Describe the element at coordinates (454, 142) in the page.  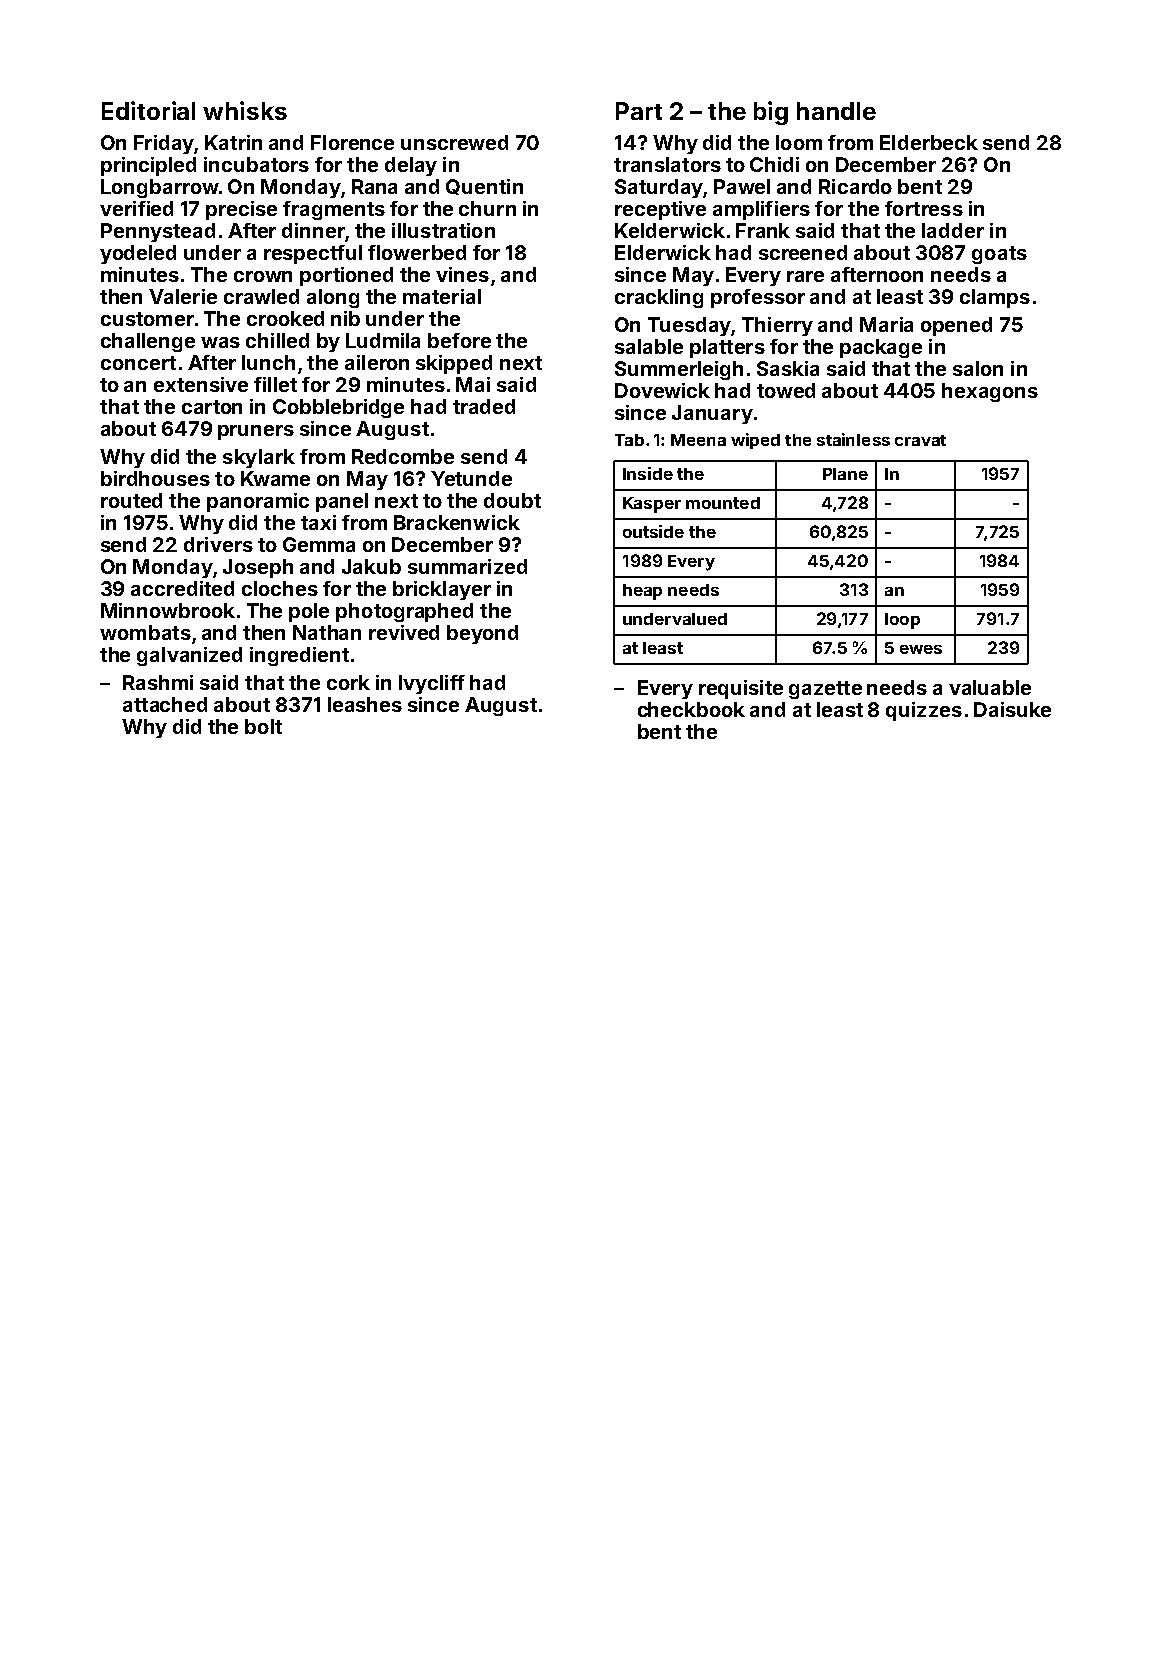
I see `unscrewed` at that location.
